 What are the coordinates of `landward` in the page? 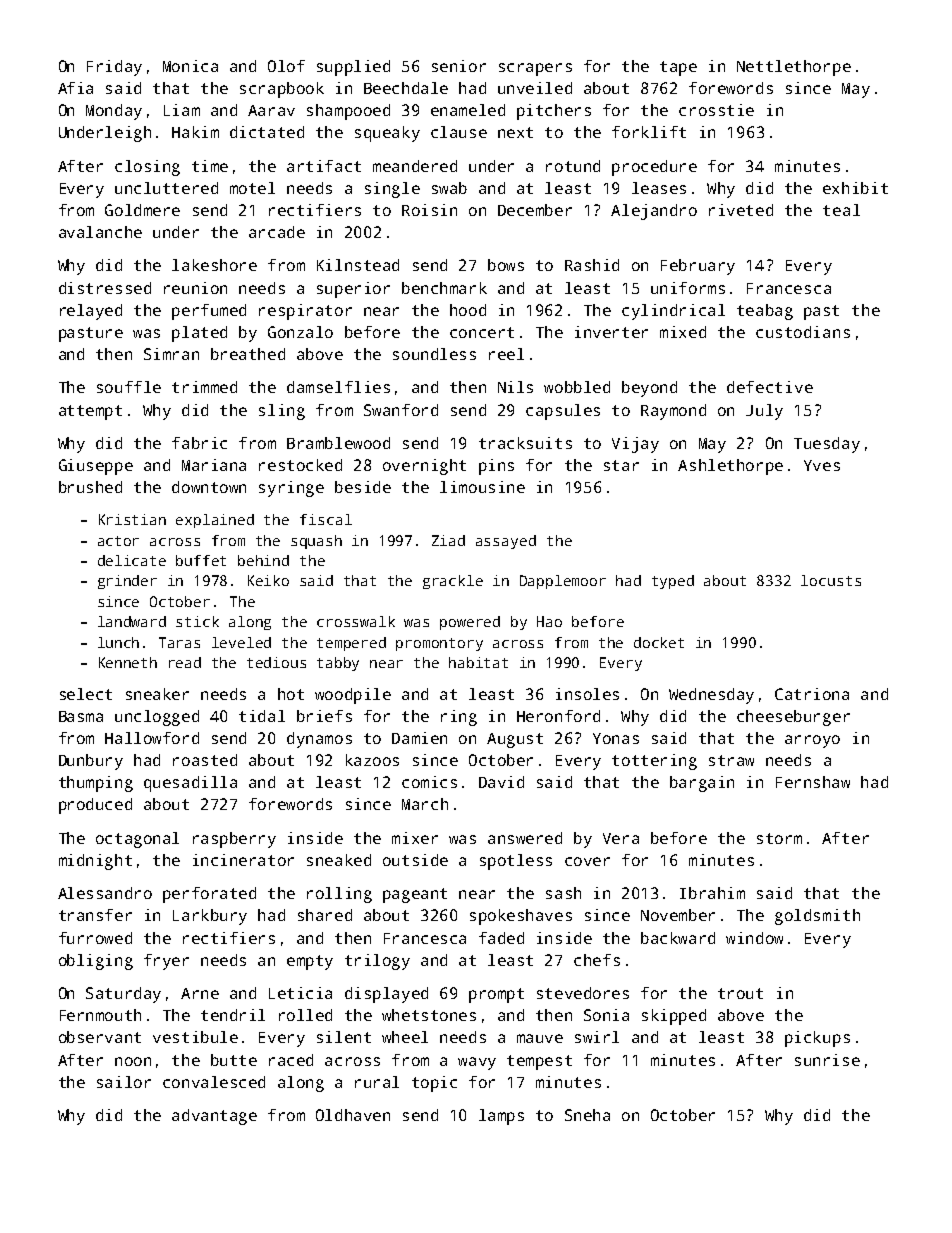 It's located at (132, 621).
